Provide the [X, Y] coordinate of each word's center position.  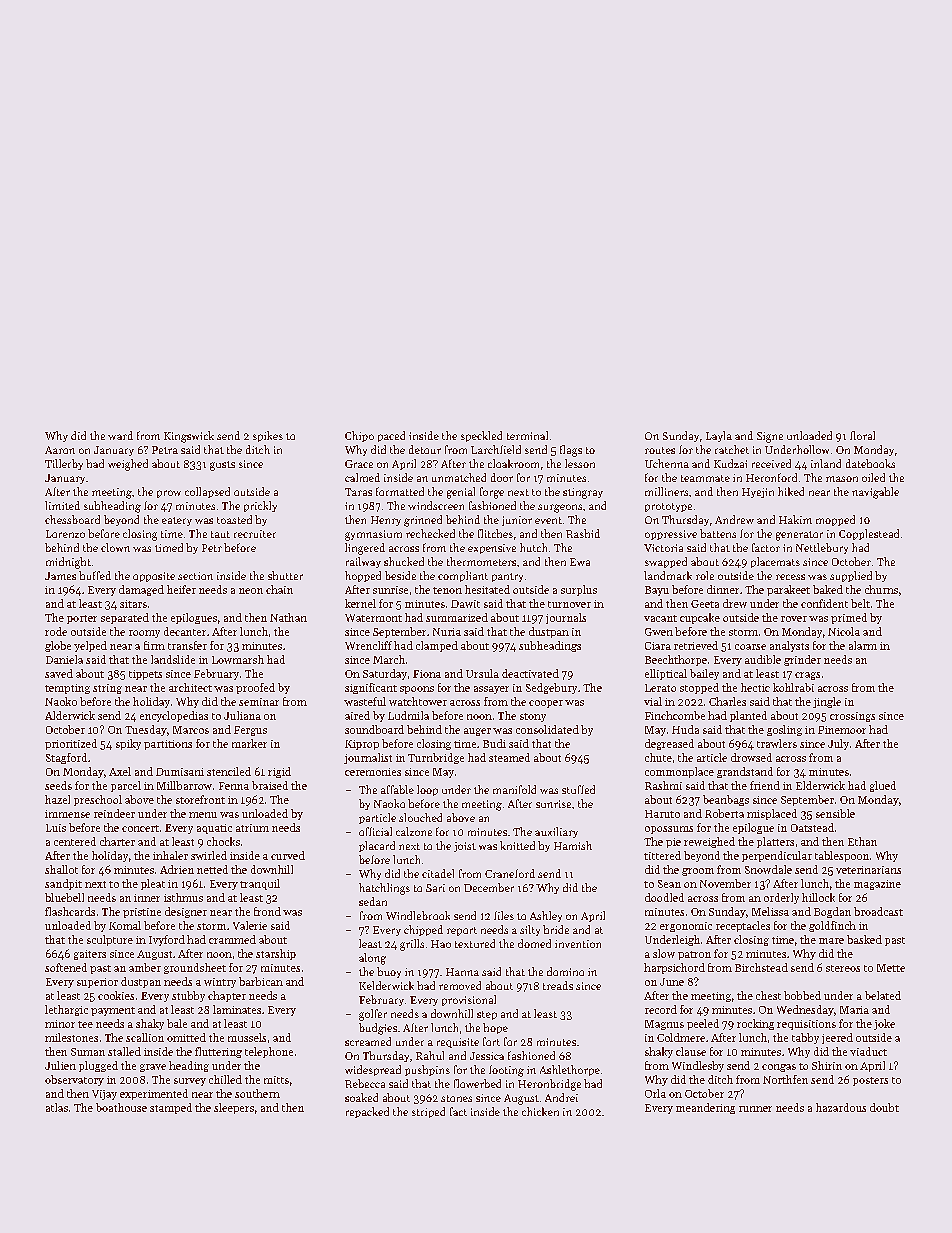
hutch [533, 547]
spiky [128, 744]
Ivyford [167, 940]
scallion [145, 1037]
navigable [875, 493]
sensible [835, 813]
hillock [818, 897]
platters [775, 842]
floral [862, 435]
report [462, 931]
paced [391, 436]
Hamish [573, 845]
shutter [285, 575]
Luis [56, 828]
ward [120, 435]
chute [658, 757]
